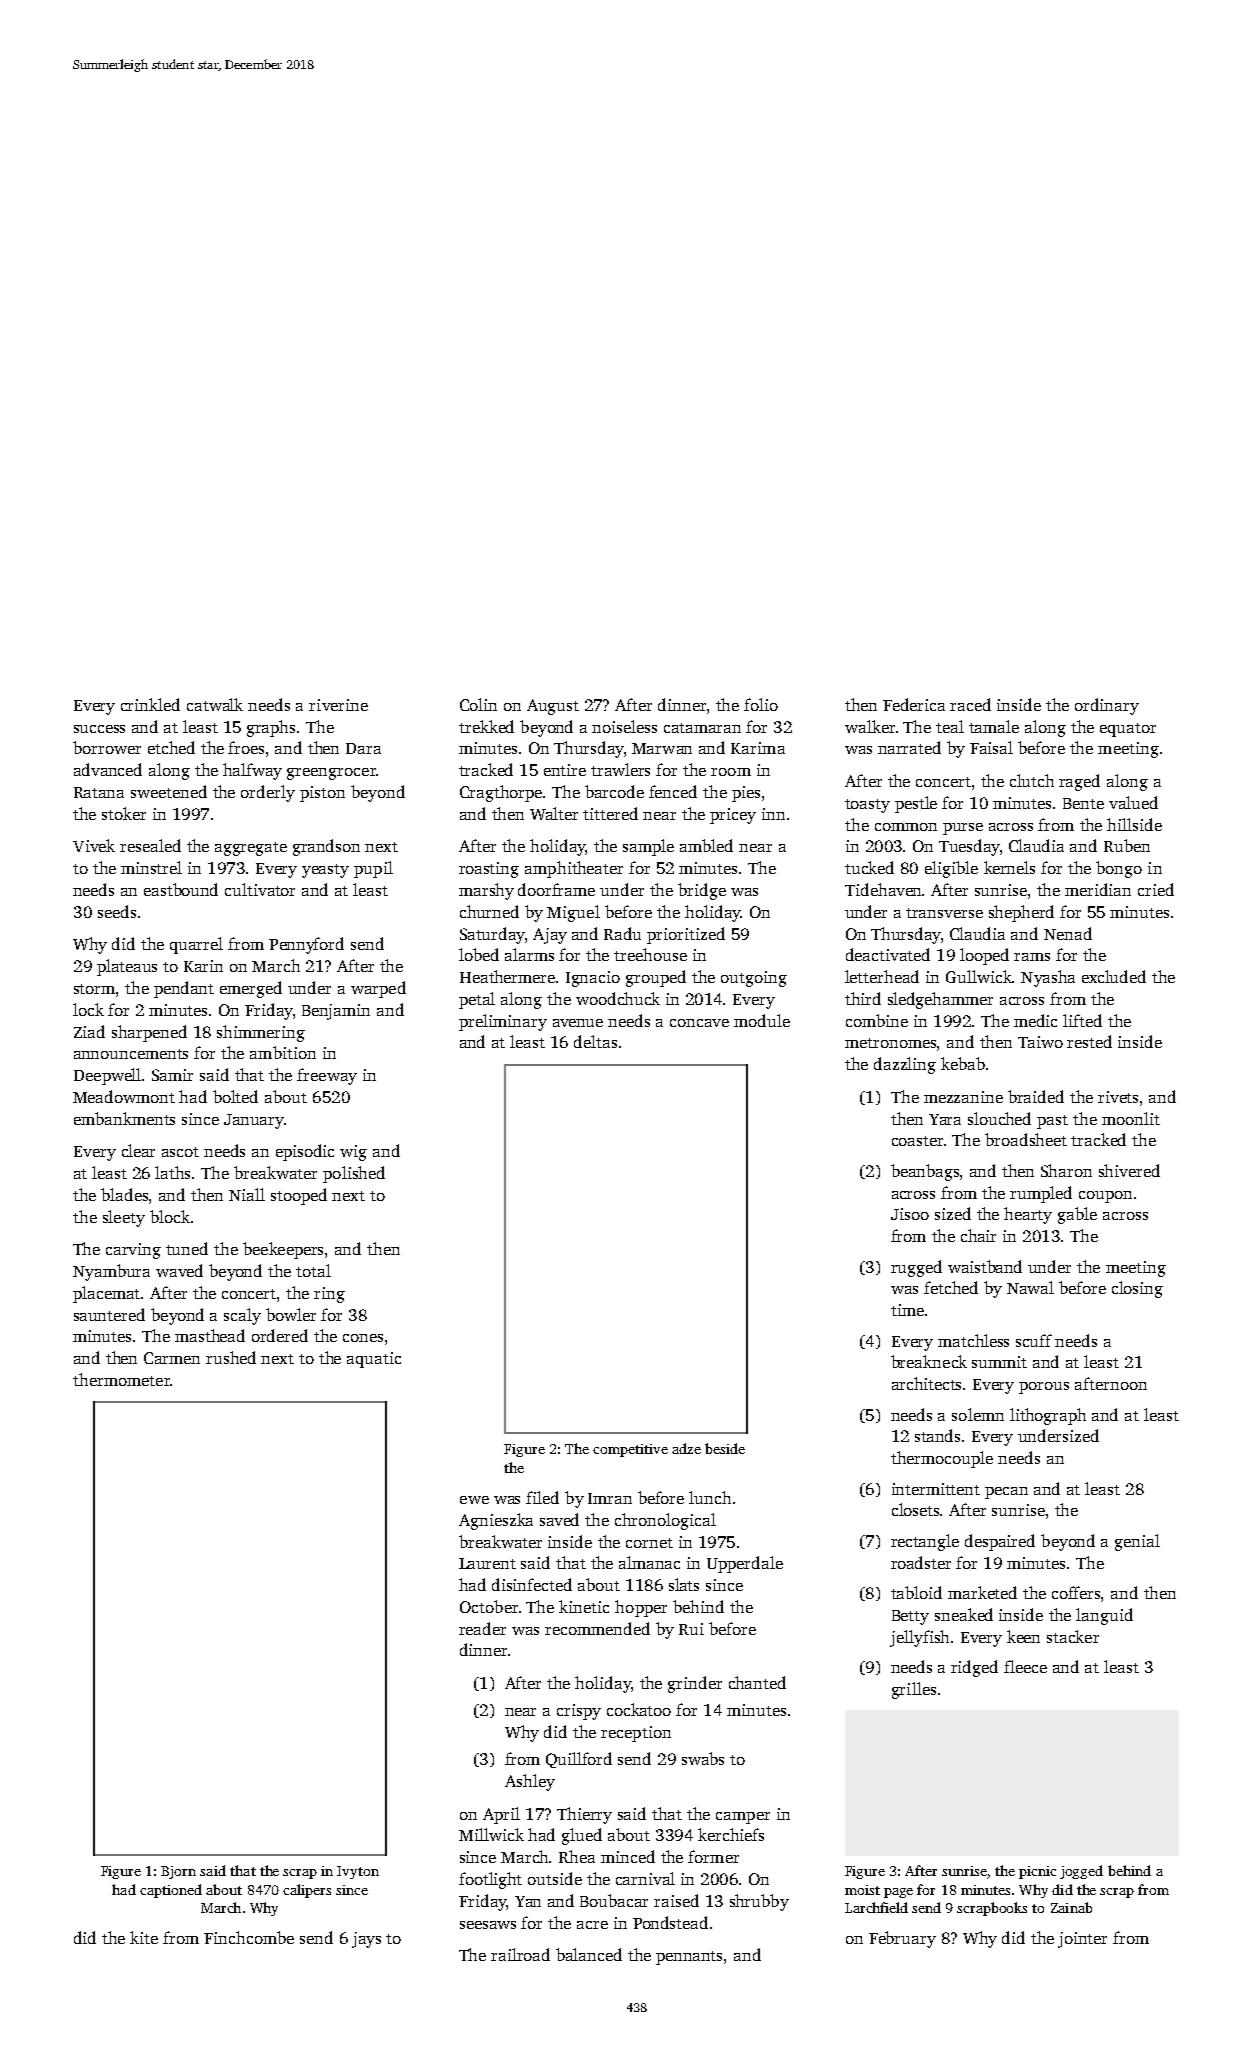 This document has width=1252, height=2062. What do you see at coordinates (1107, 706) in the document?
I see `ordinary` at bounding box center [1107, 706].
